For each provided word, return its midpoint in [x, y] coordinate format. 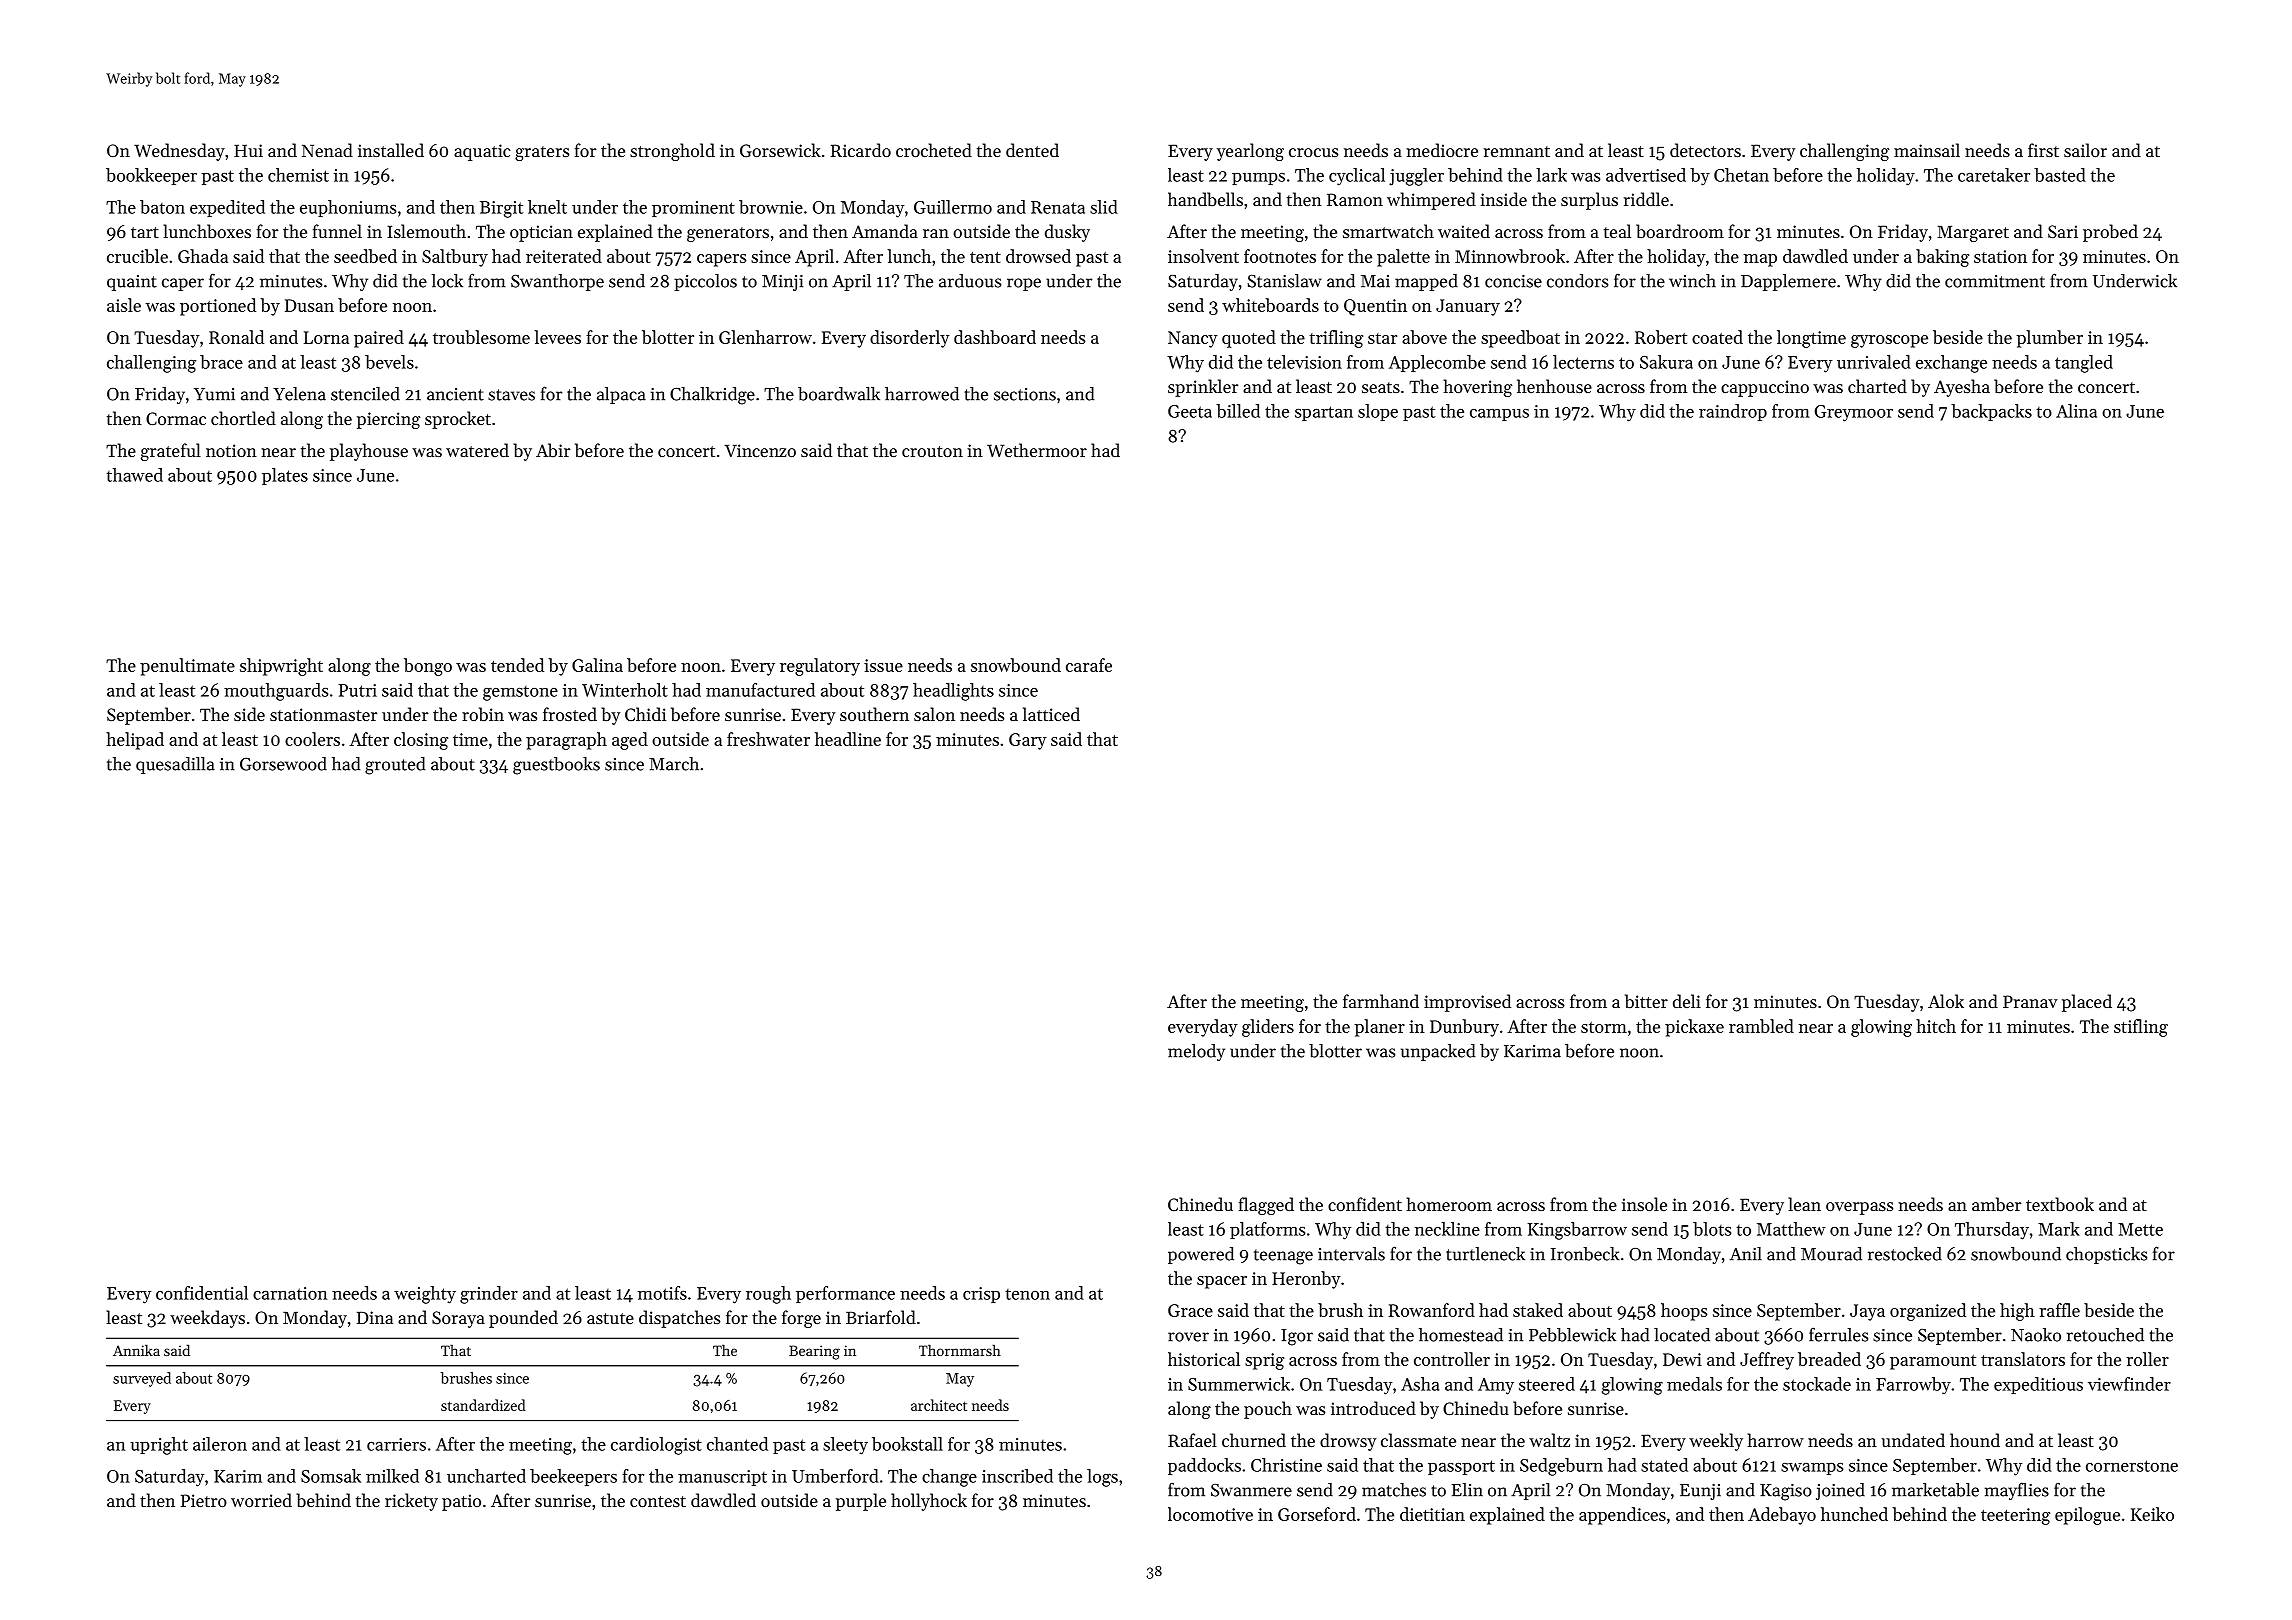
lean [1804, 1204]
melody [1196, 1052]
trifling [1336, 339]
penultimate [187, 667]
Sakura [1666, 362]
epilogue [2087, 1516]
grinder [489, 1295]
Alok [1946, 1001]
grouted [395, 766]
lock [447, 281]
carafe [1089, 665]
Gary [1028, 741]
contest [658, 1501]
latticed [1051, 714]
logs [1102, 1478]
